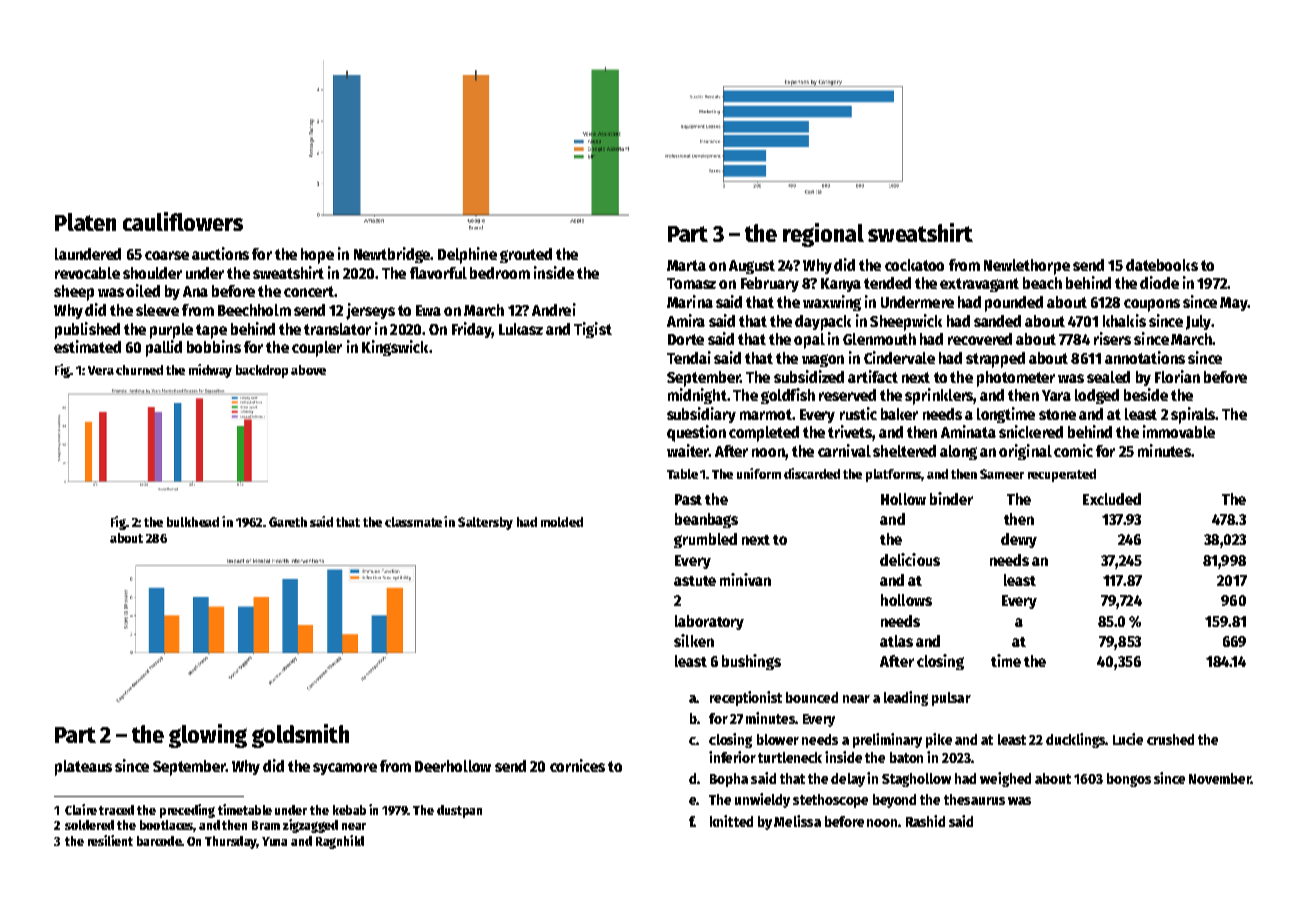  I want to click on datebooks, so click(1162, 265).
